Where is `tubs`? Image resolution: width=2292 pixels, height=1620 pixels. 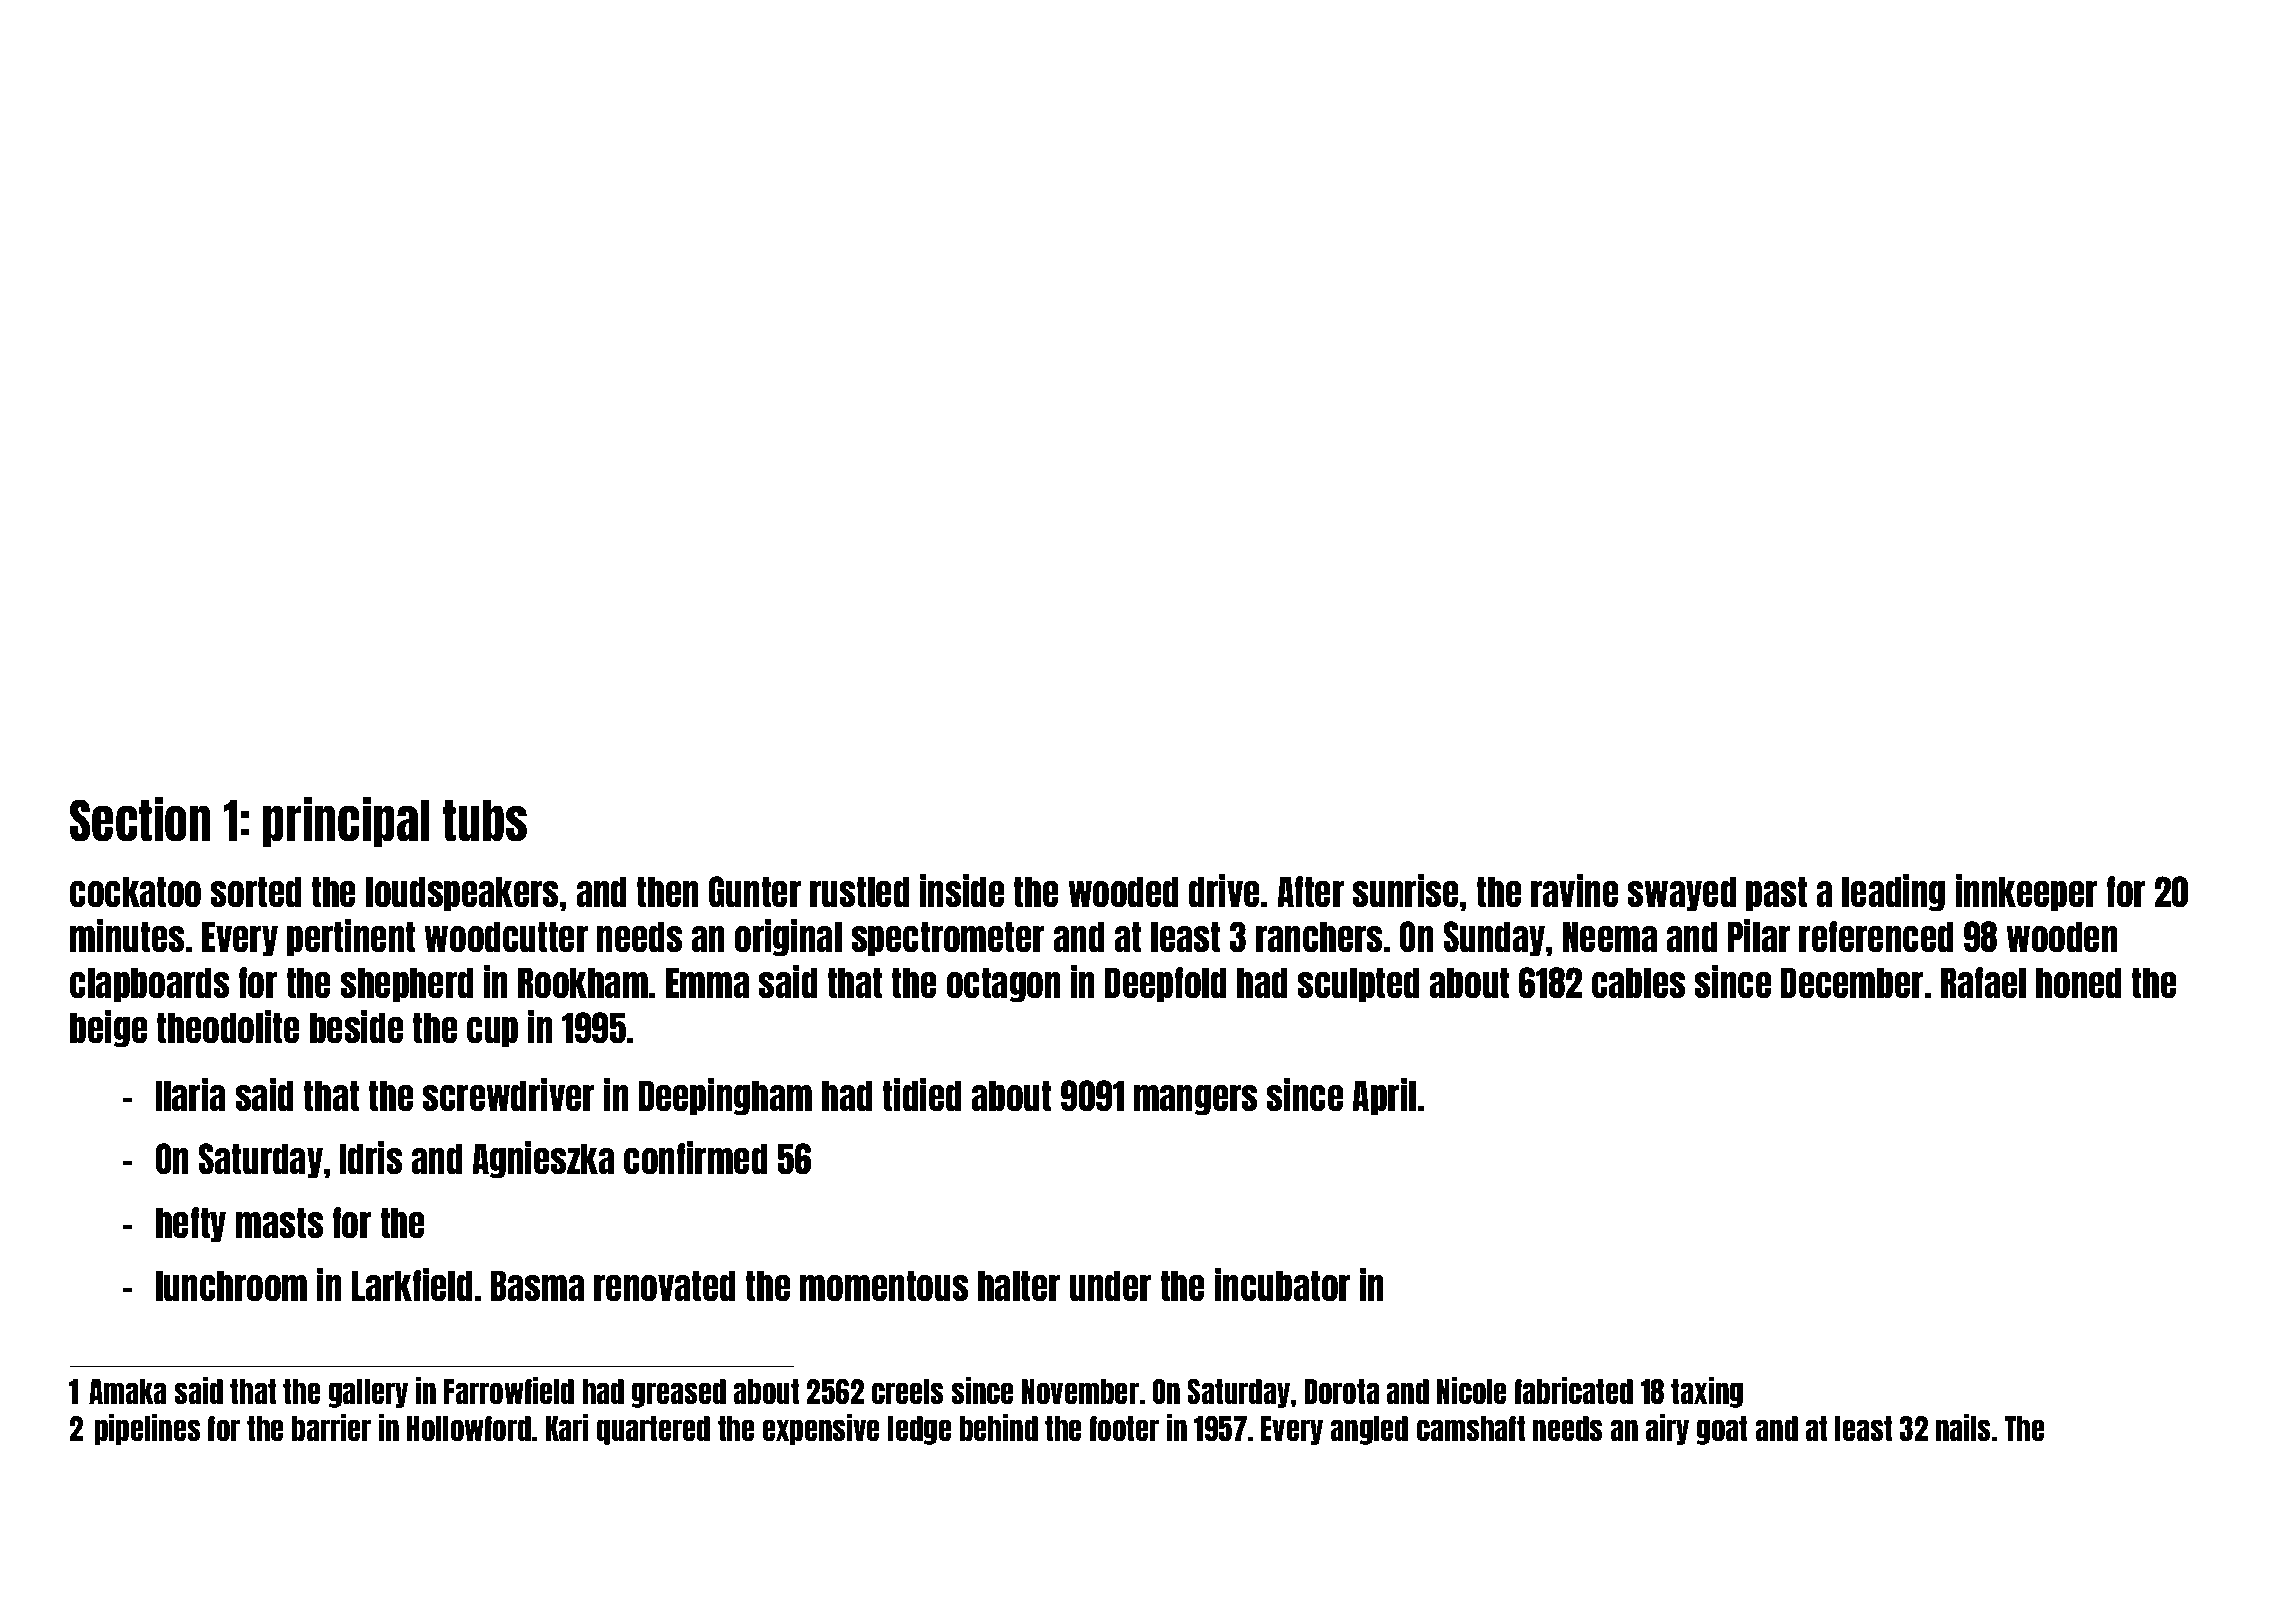
tubs is located at coordinates (485, 821).
